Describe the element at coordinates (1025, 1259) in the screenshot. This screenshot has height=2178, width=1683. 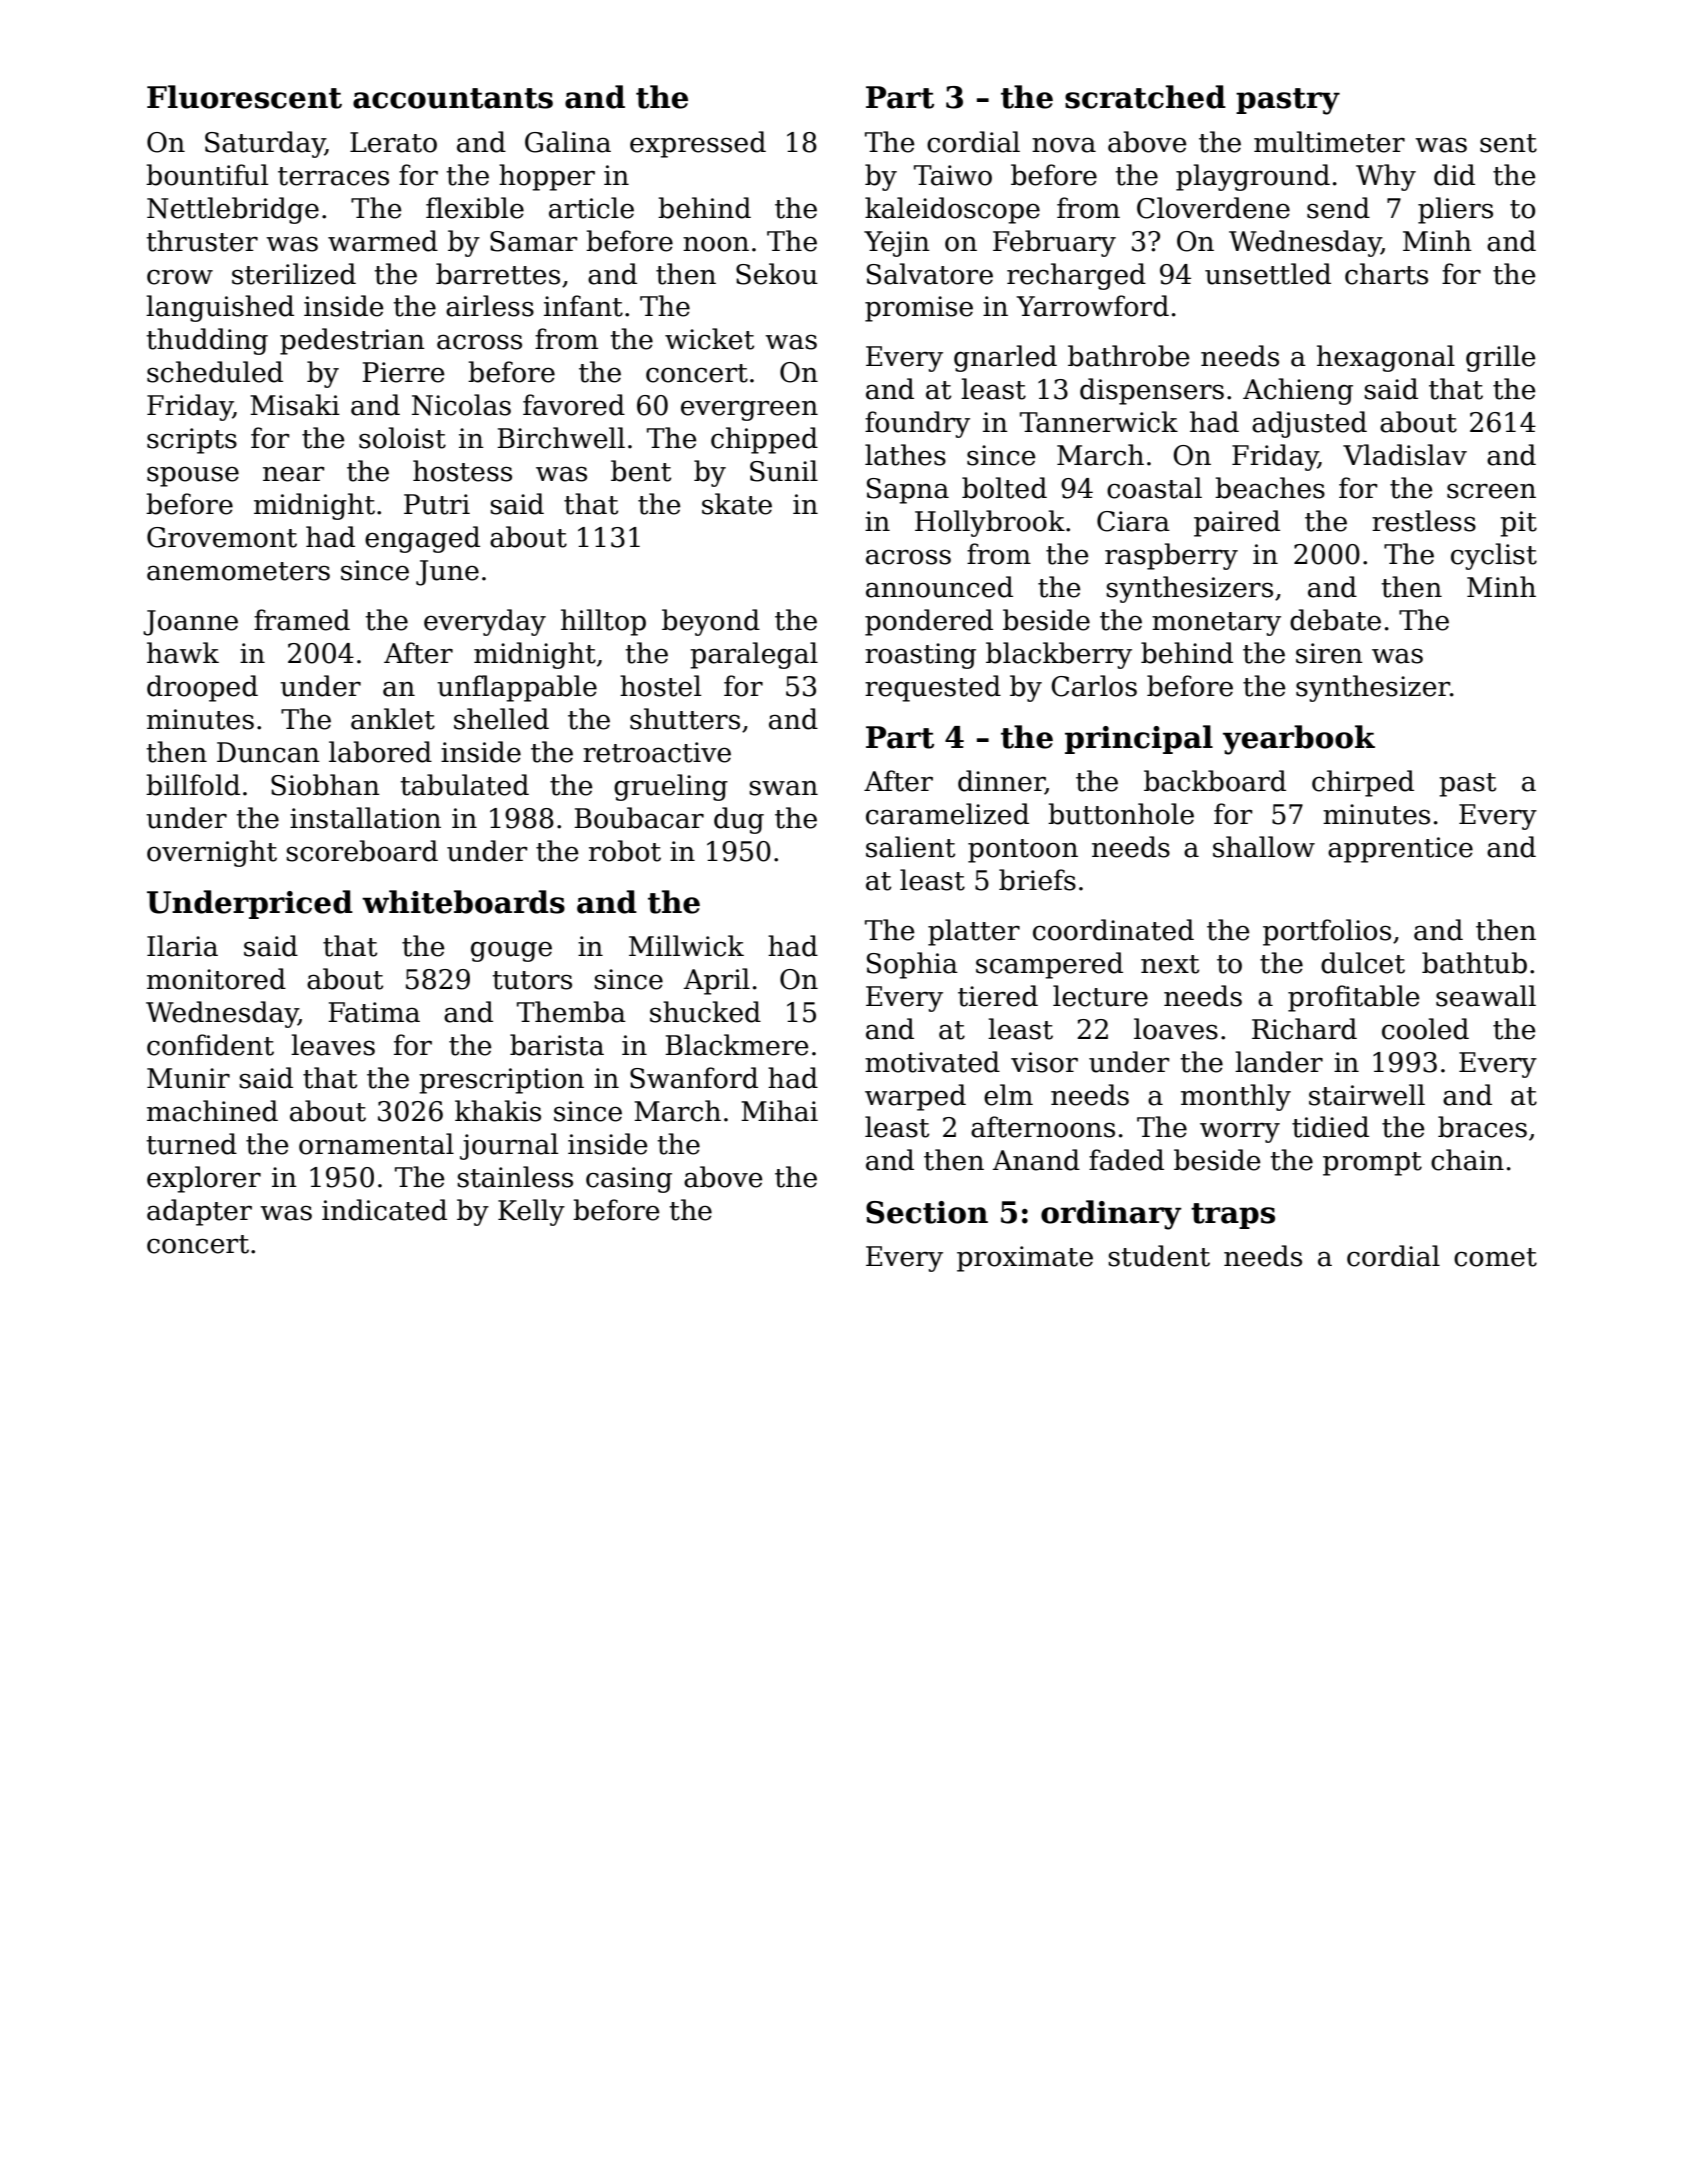
I see `proximate` at that location.
